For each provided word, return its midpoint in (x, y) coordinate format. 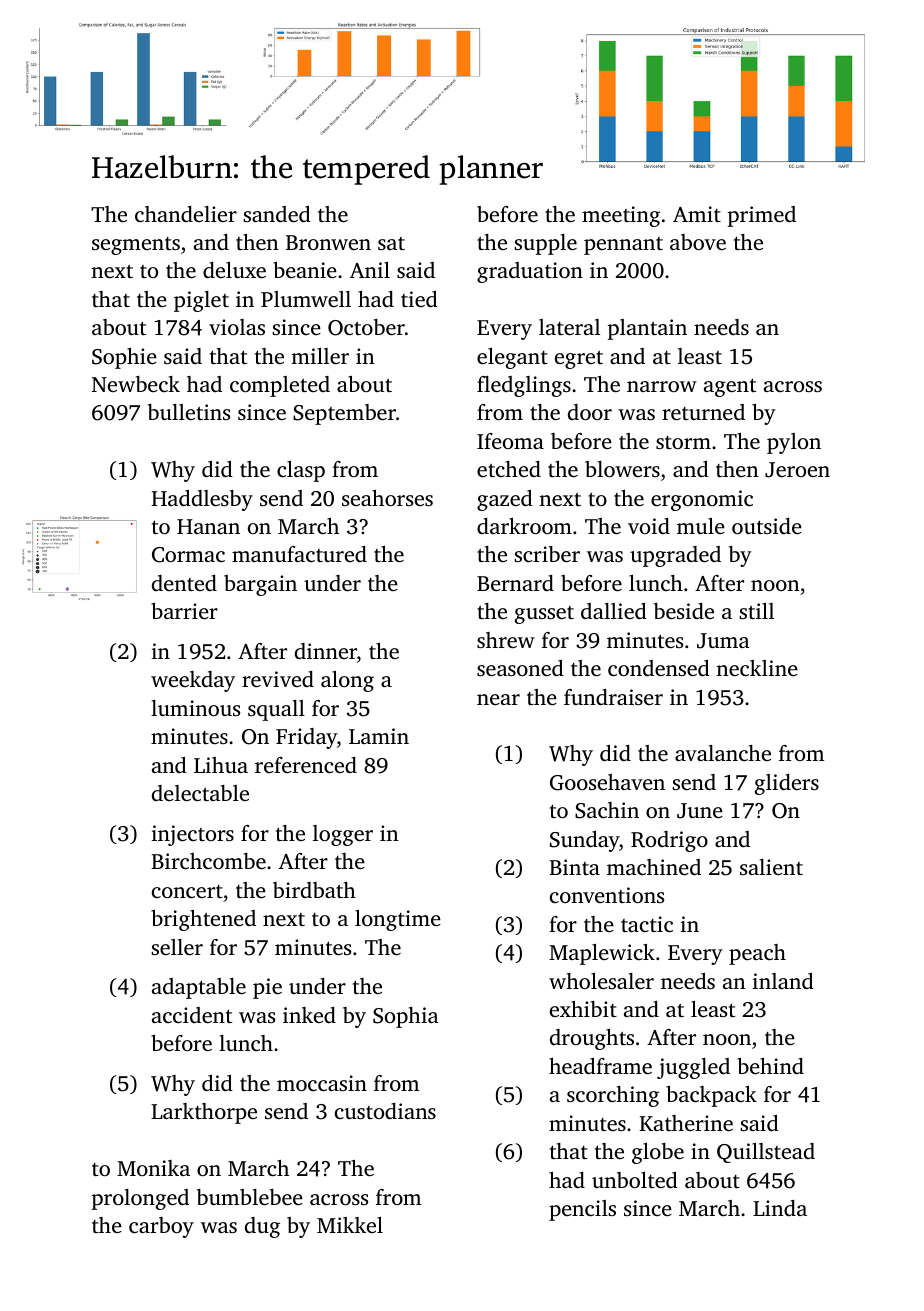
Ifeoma (510, 441)
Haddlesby (202, 500)
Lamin (379, 736)
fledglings (524, 386)
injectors (193, 835)
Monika (153, 1168)
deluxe (234, 270)
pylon (794, 443)
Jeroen (797, 470)
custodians (385, 1111)
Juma (723, 641)
